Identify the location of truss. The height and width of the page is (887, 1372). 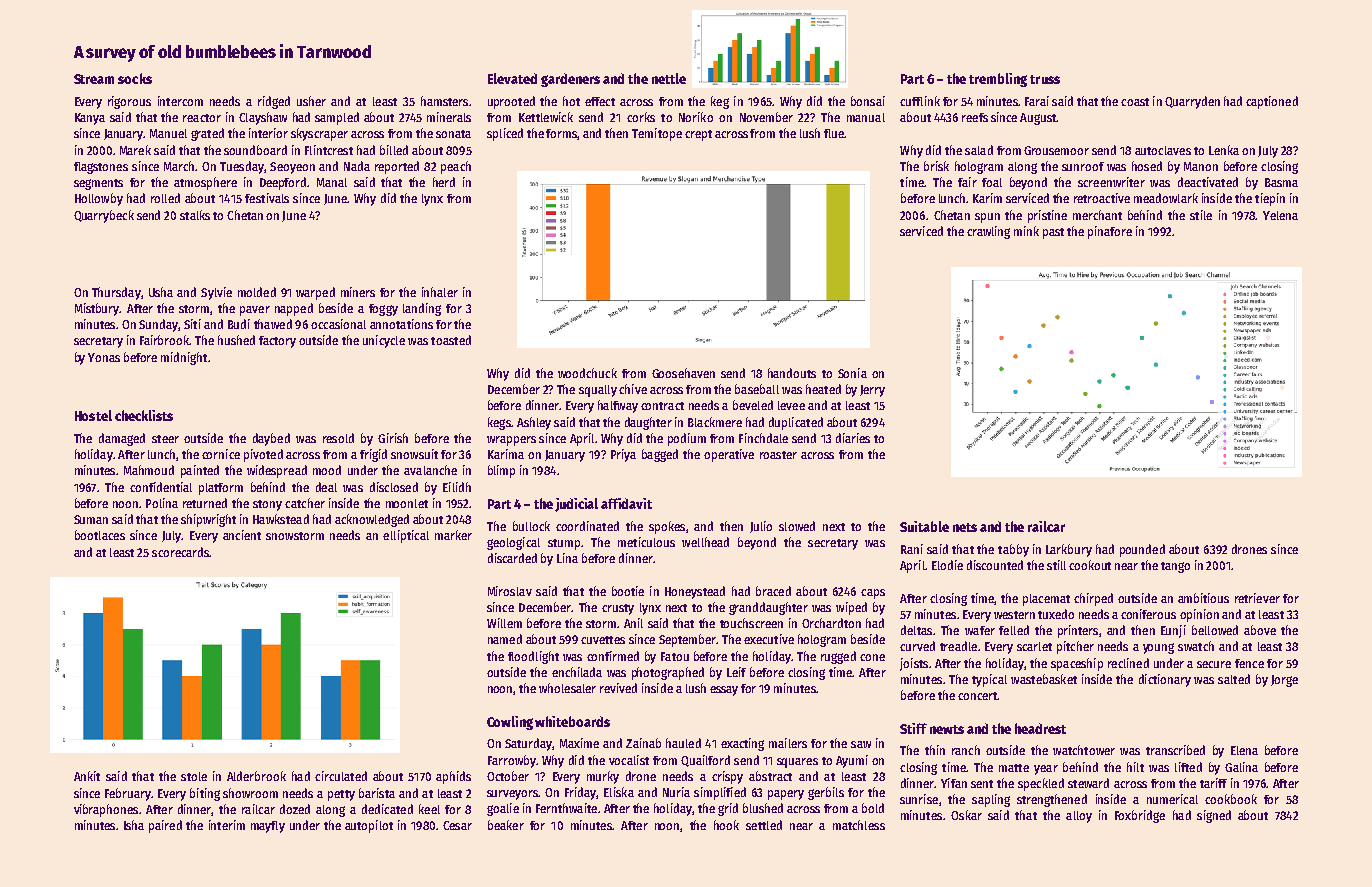
(1045, 79).
